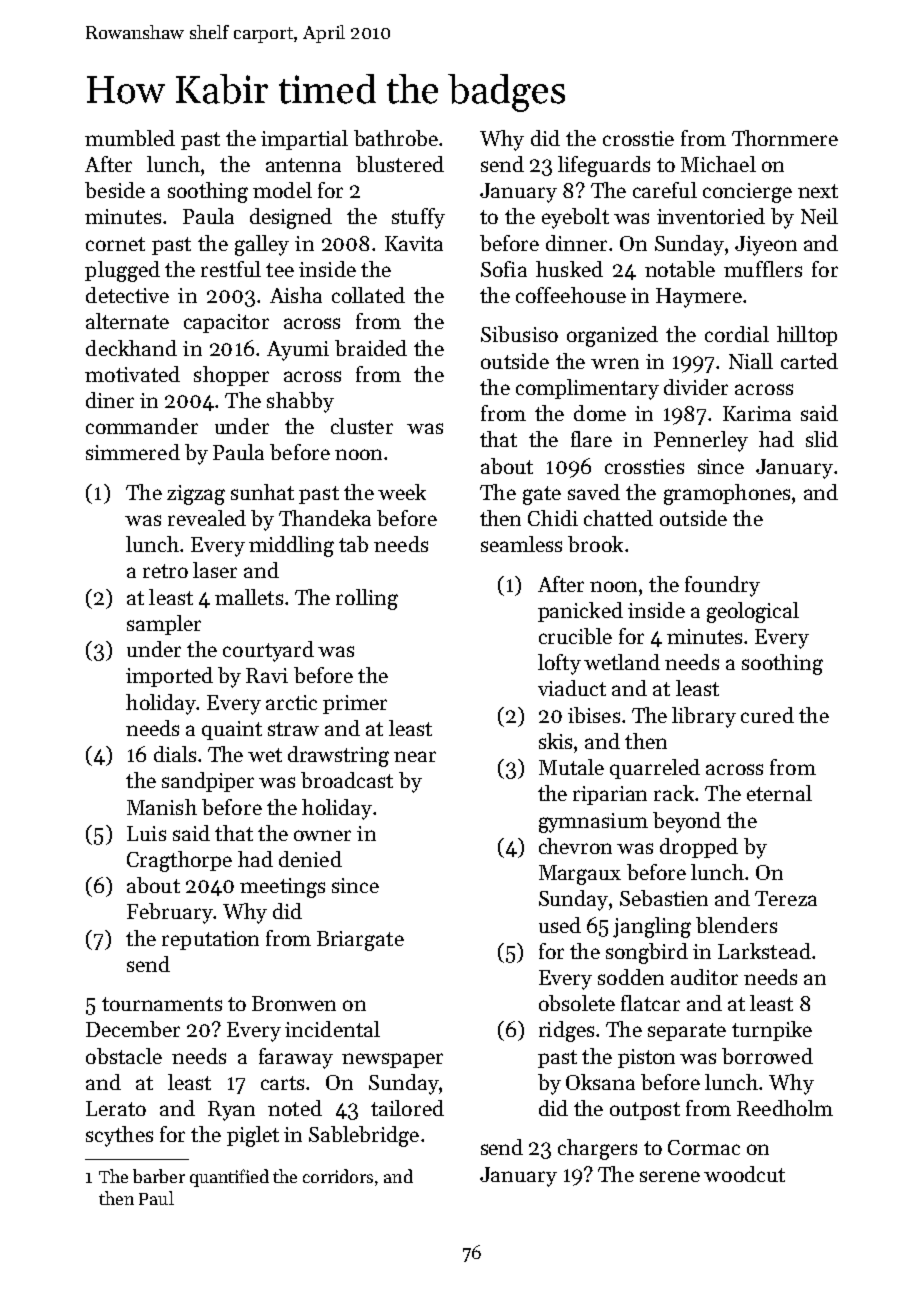 This page has height=1314, width=924. I want to click on geological, so click(753, 612).
